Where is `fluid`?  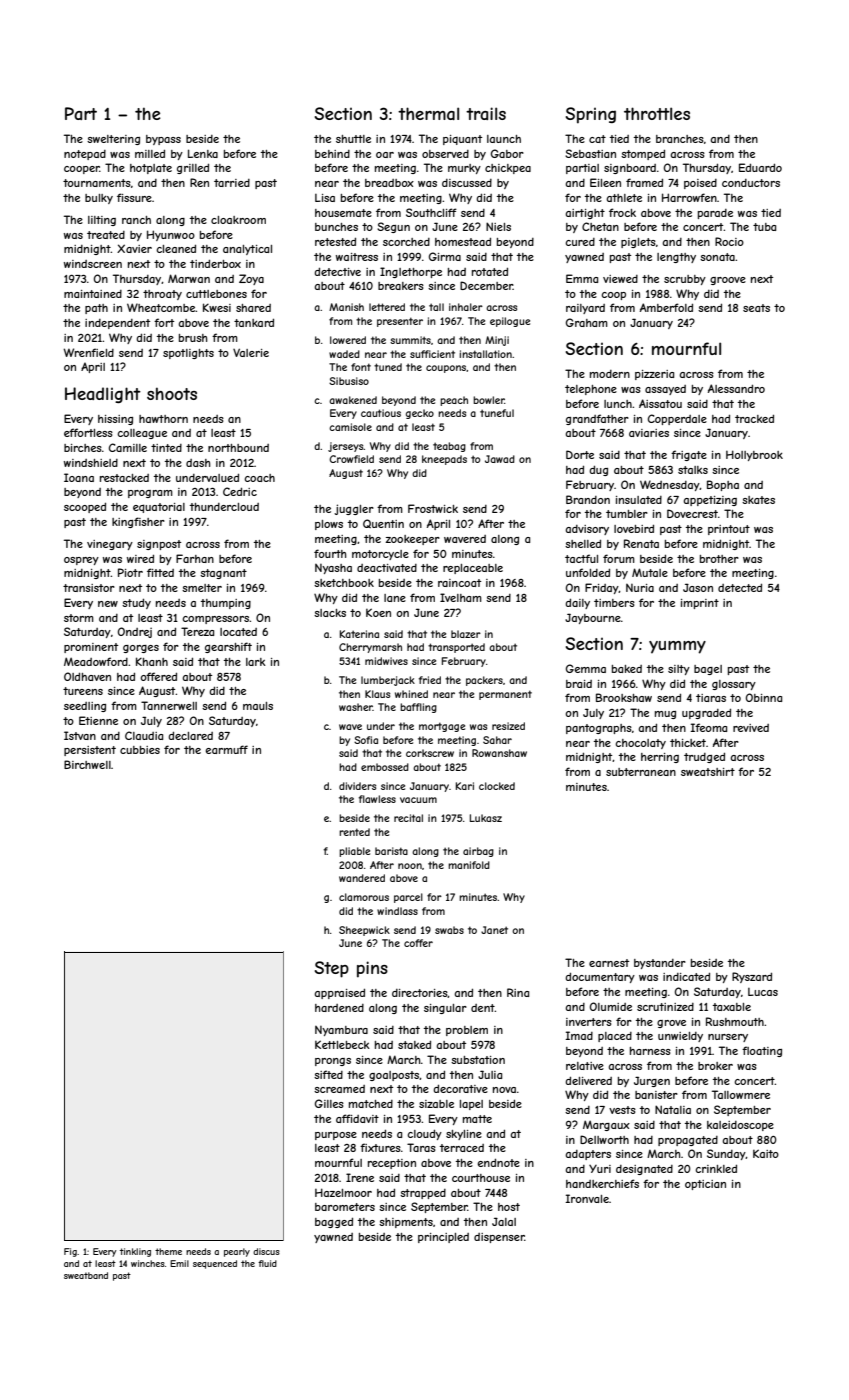
fluid is located at coordinates (267, 1263).
